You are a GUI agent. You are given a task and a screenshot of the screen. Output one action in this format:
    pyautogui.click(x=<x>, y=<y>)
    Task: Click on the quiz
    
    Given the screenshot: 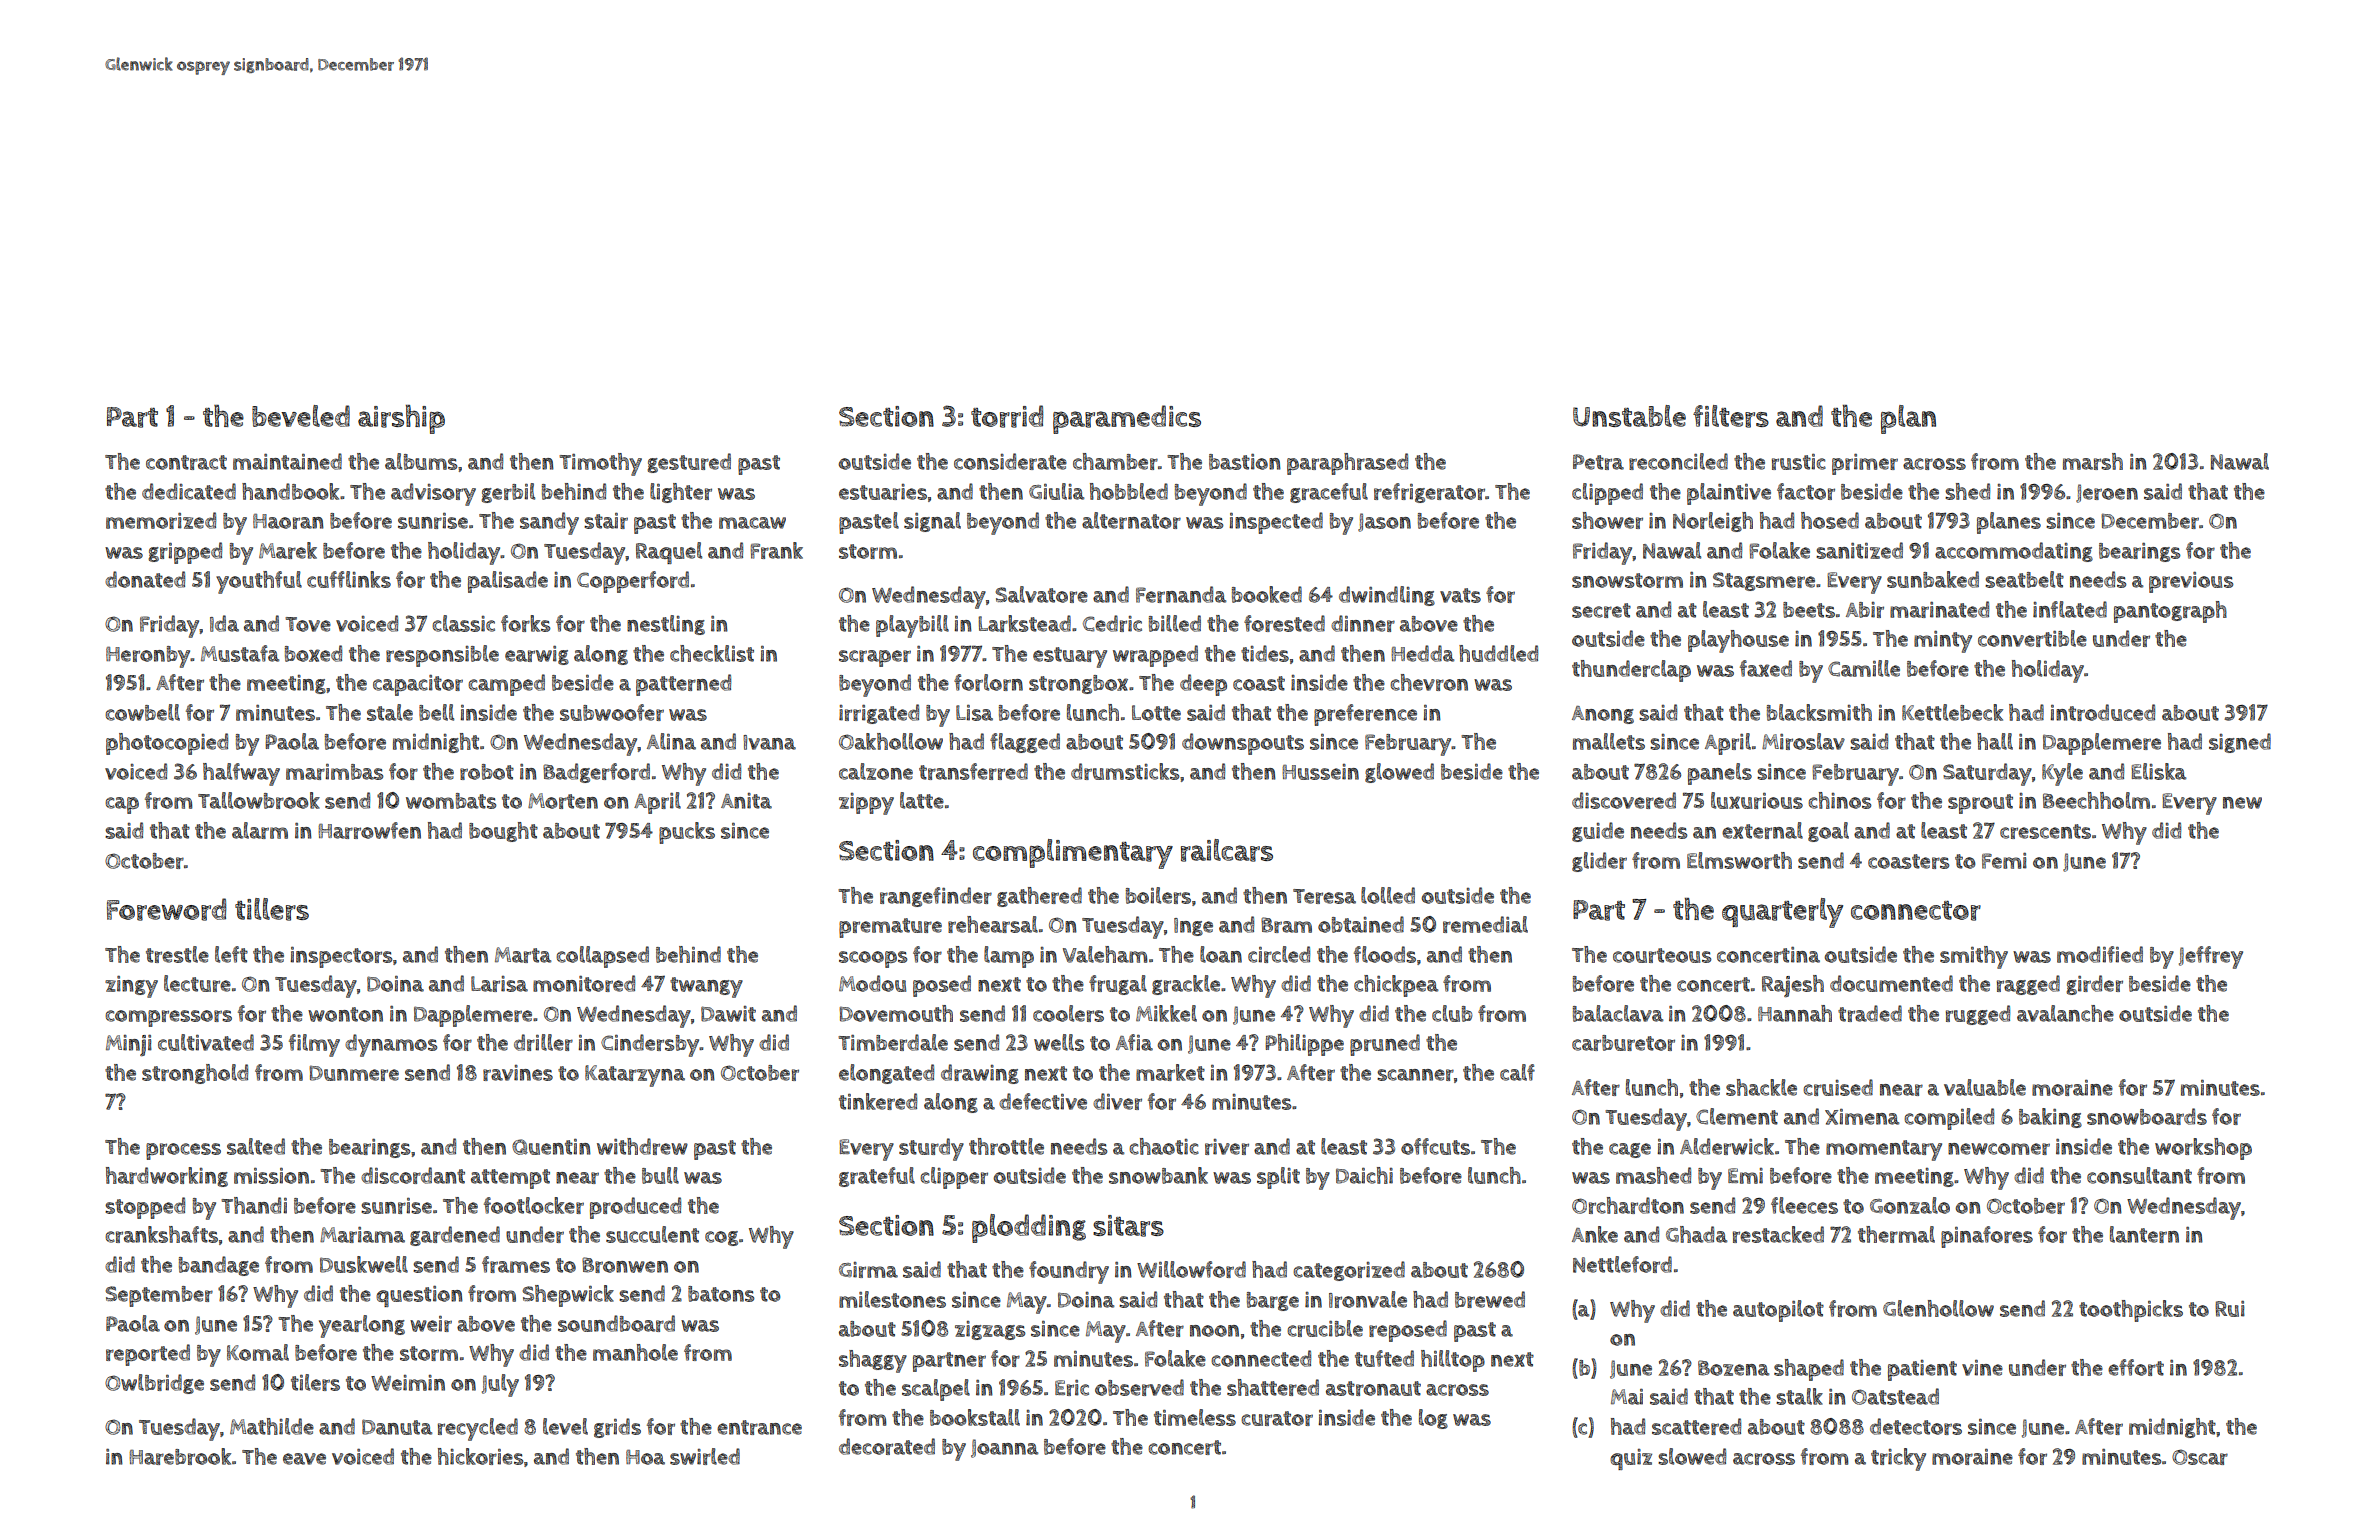 What is the action you would take?
    pyautogui.click(x=1631, y=1459)
